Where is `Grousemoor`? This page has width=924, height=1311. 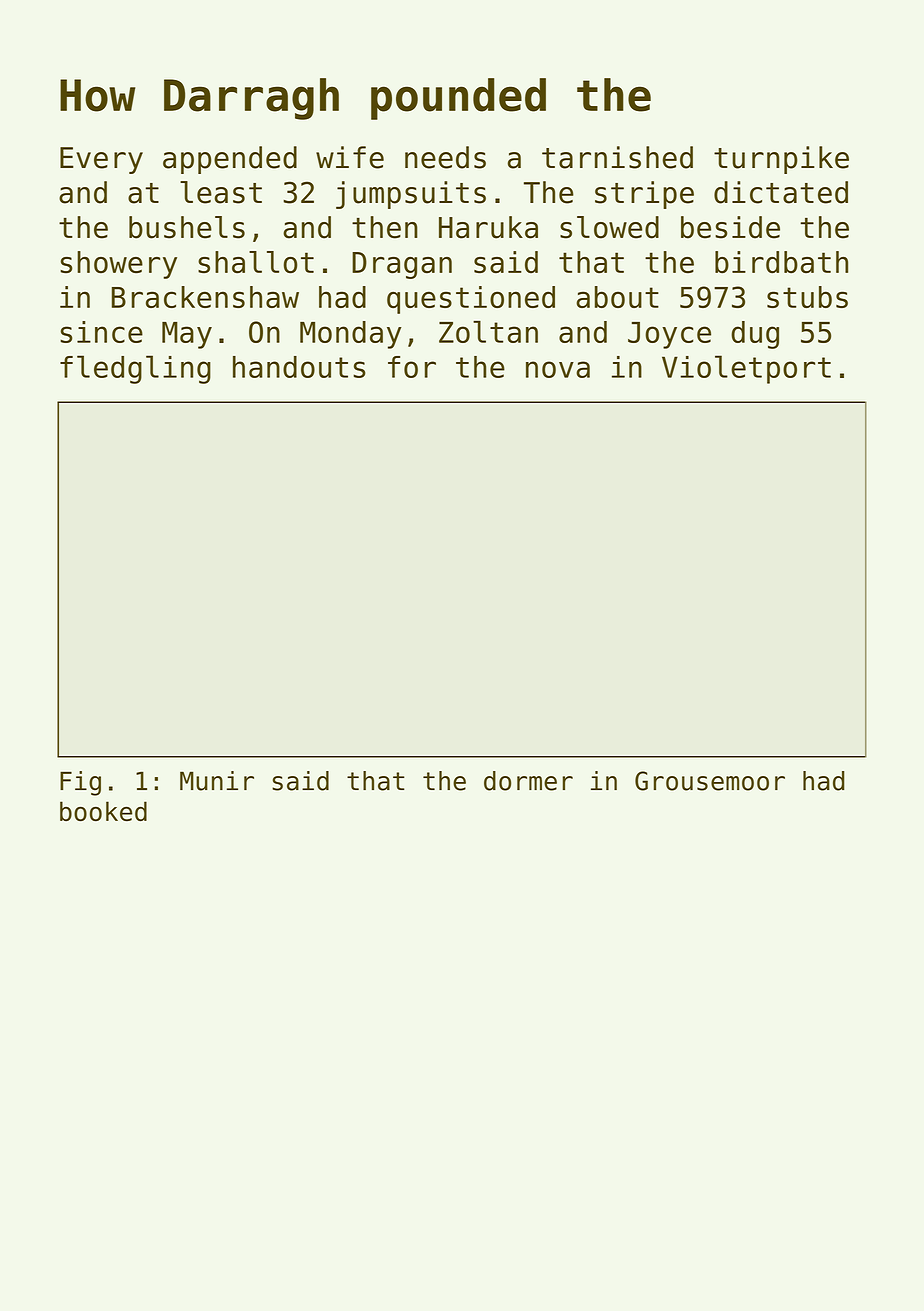
Grousemoor is located at coordinates (710, 781).
